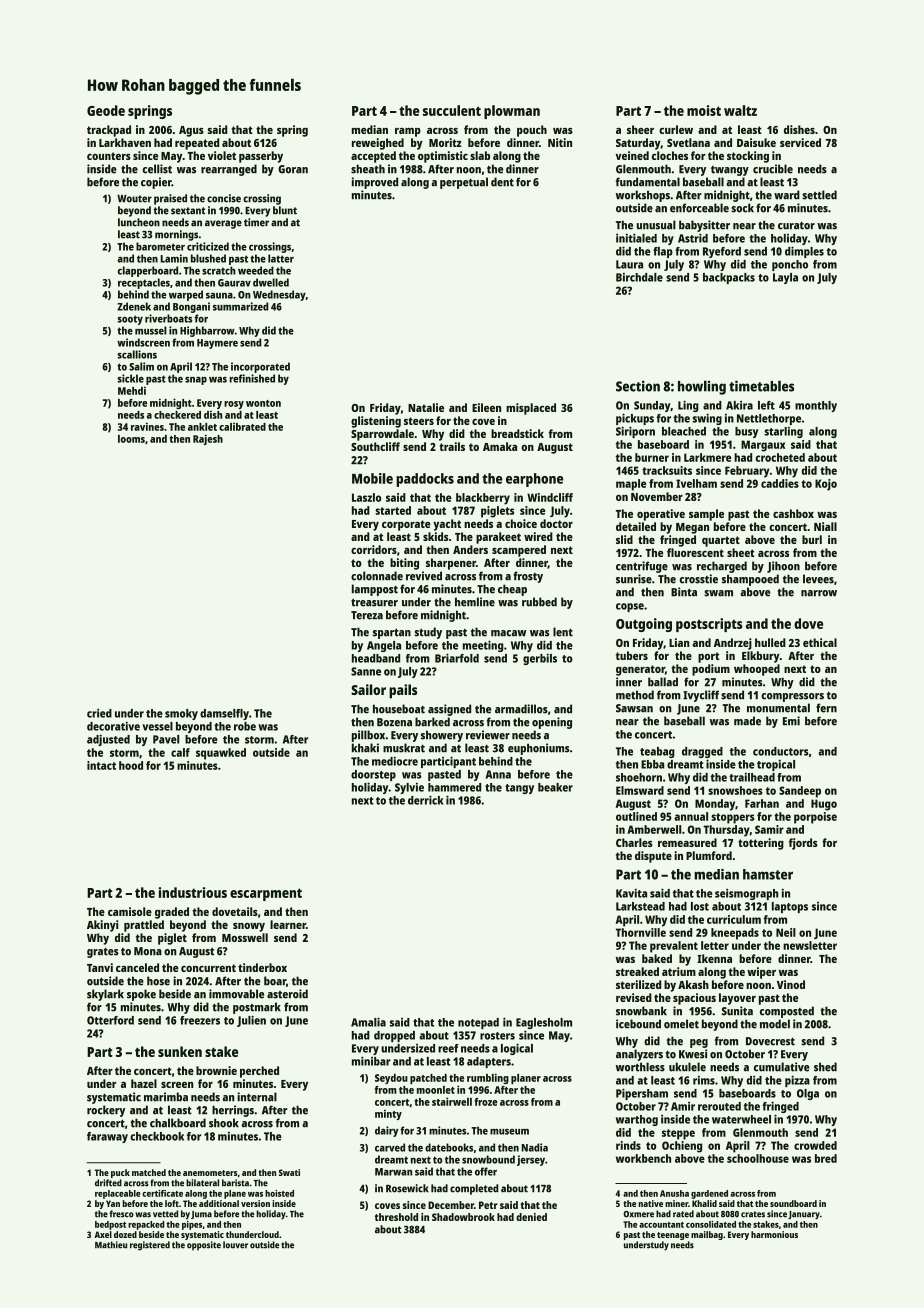 The width and height of the screenshot is (924, 1308). Describe the element at coordinates (711, 670) in the screenshot. I see `podium` at that location.
